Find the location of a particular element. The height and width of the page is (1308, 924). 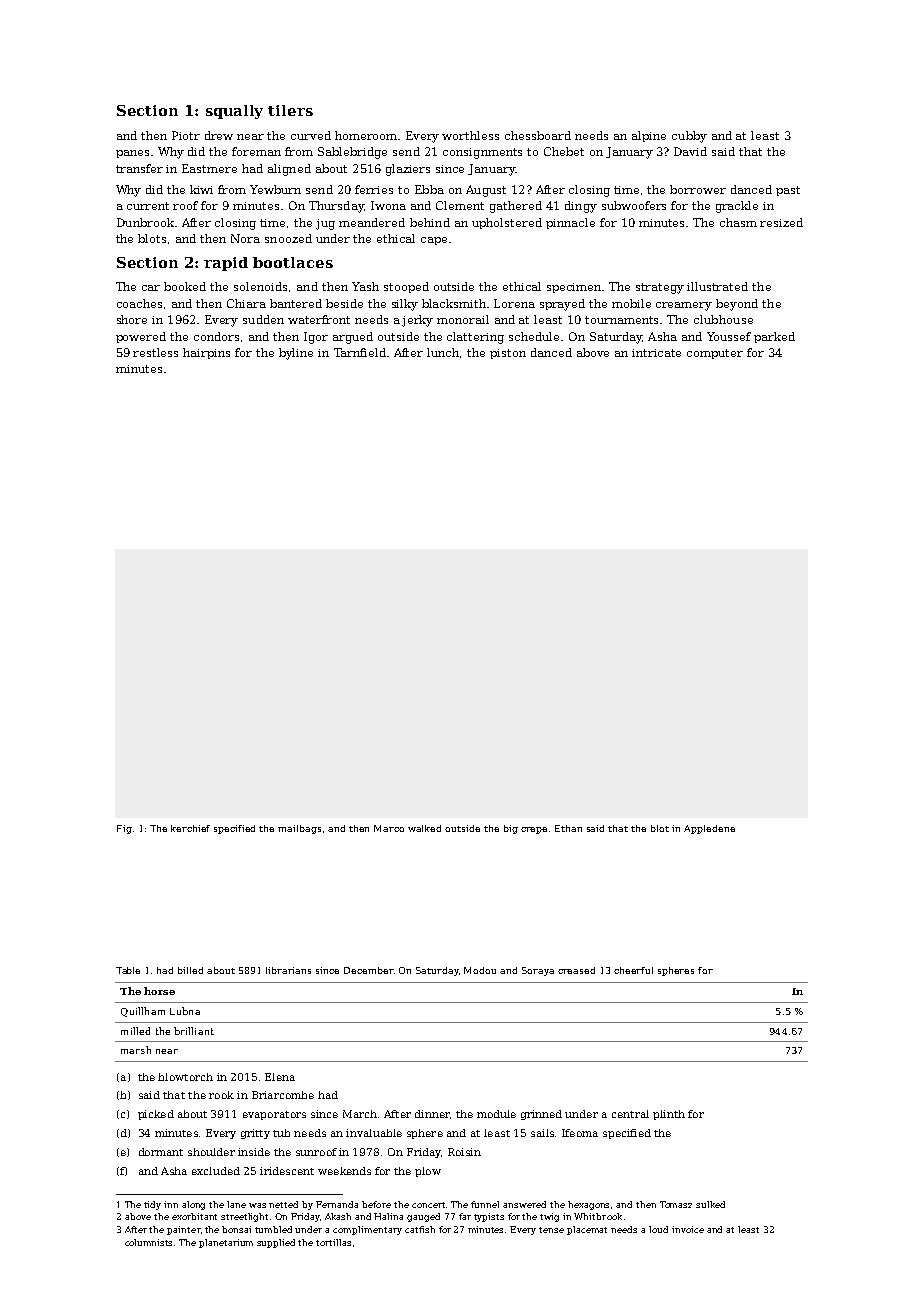

squally is located at coordinates (234, 112).
